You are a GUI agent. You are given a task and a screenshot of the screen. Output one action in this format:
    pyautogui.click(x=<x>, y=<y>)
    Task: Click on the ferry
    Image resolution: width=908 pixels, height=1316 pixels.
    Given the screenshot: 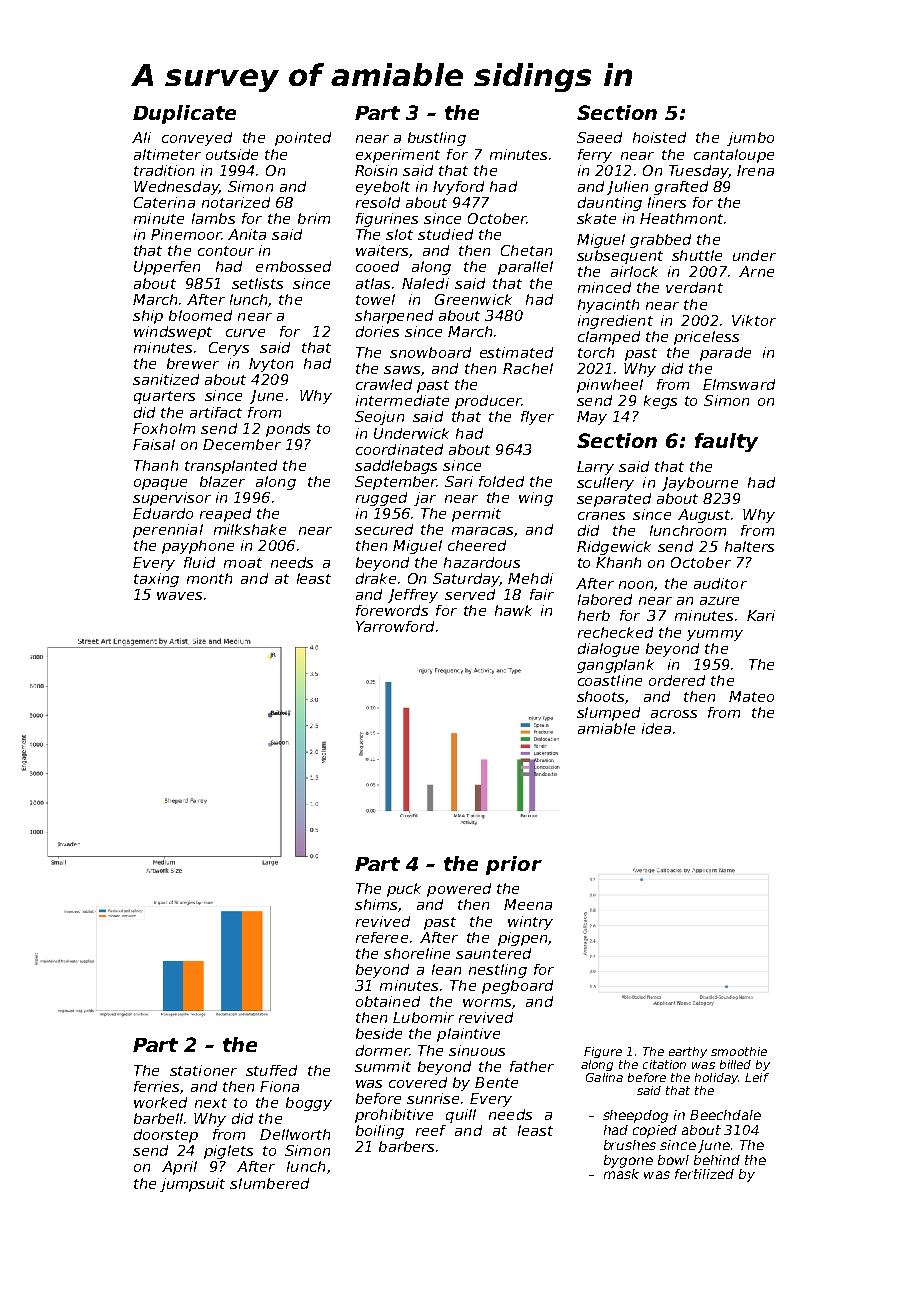 What is the action you would take?
    pyautogui.click(x=595, y=156)
